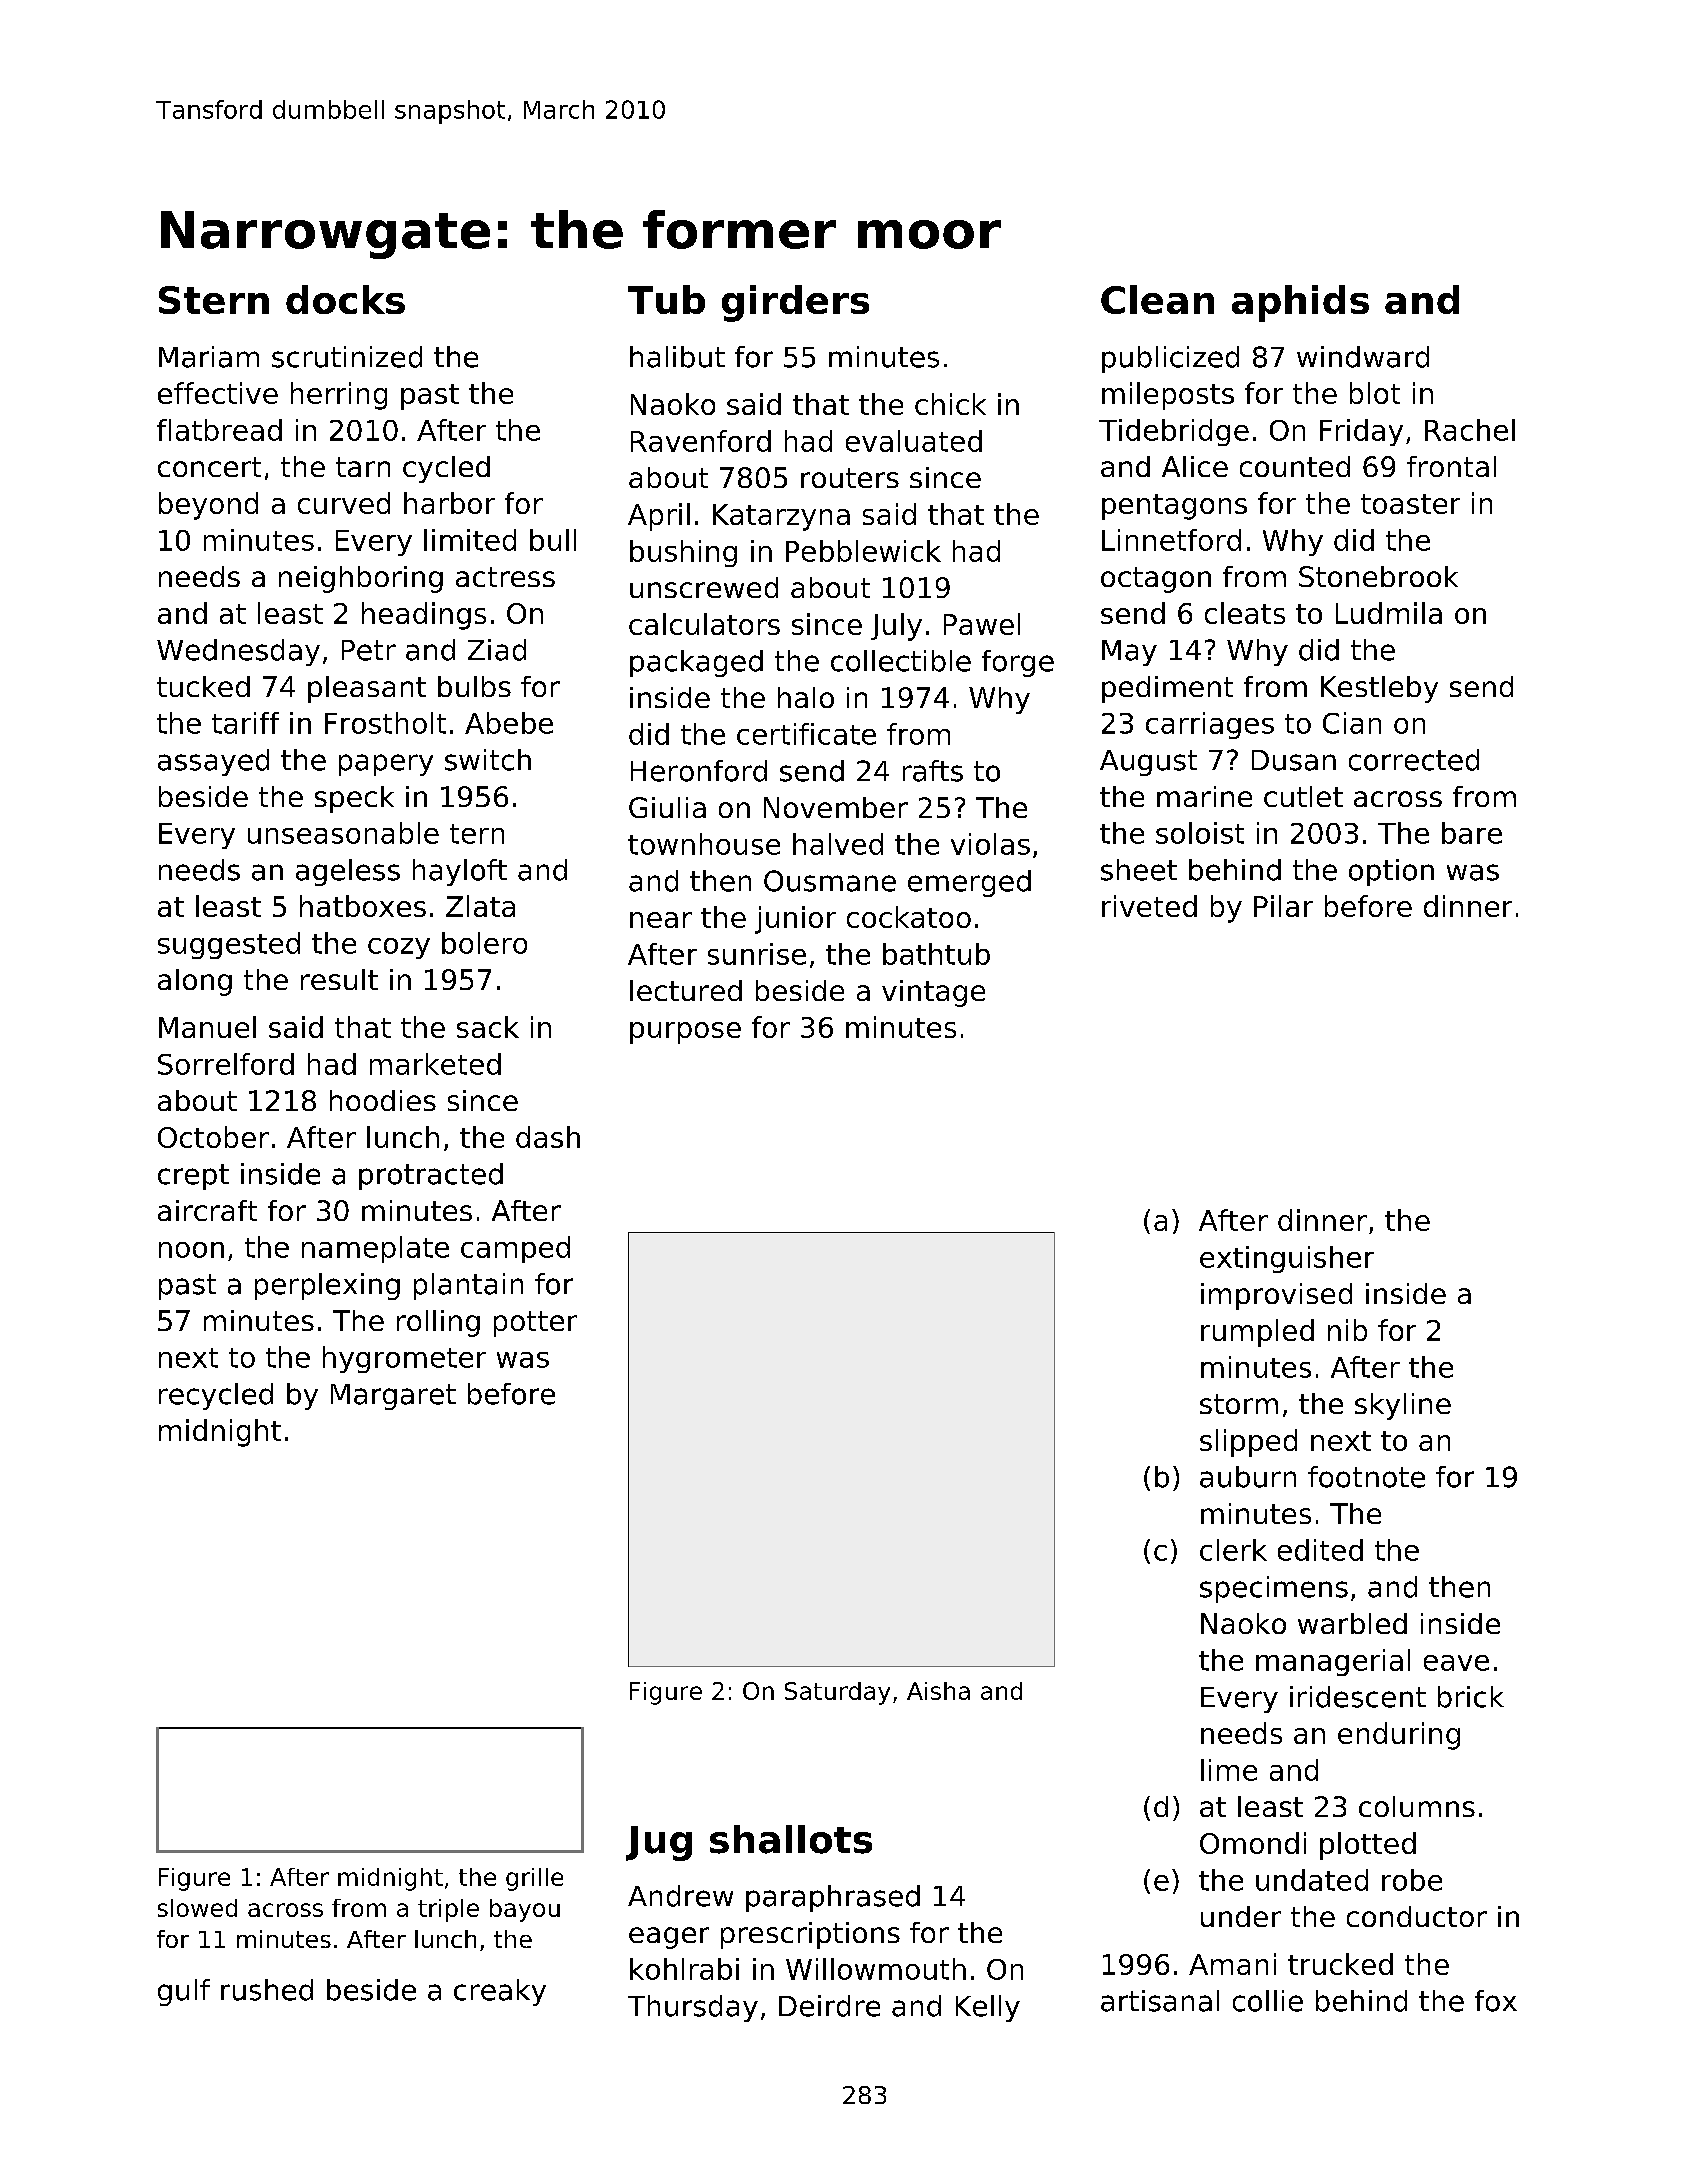 The image size is (1683, 2178). I want to click on Saturday, so click(837, 1693).
